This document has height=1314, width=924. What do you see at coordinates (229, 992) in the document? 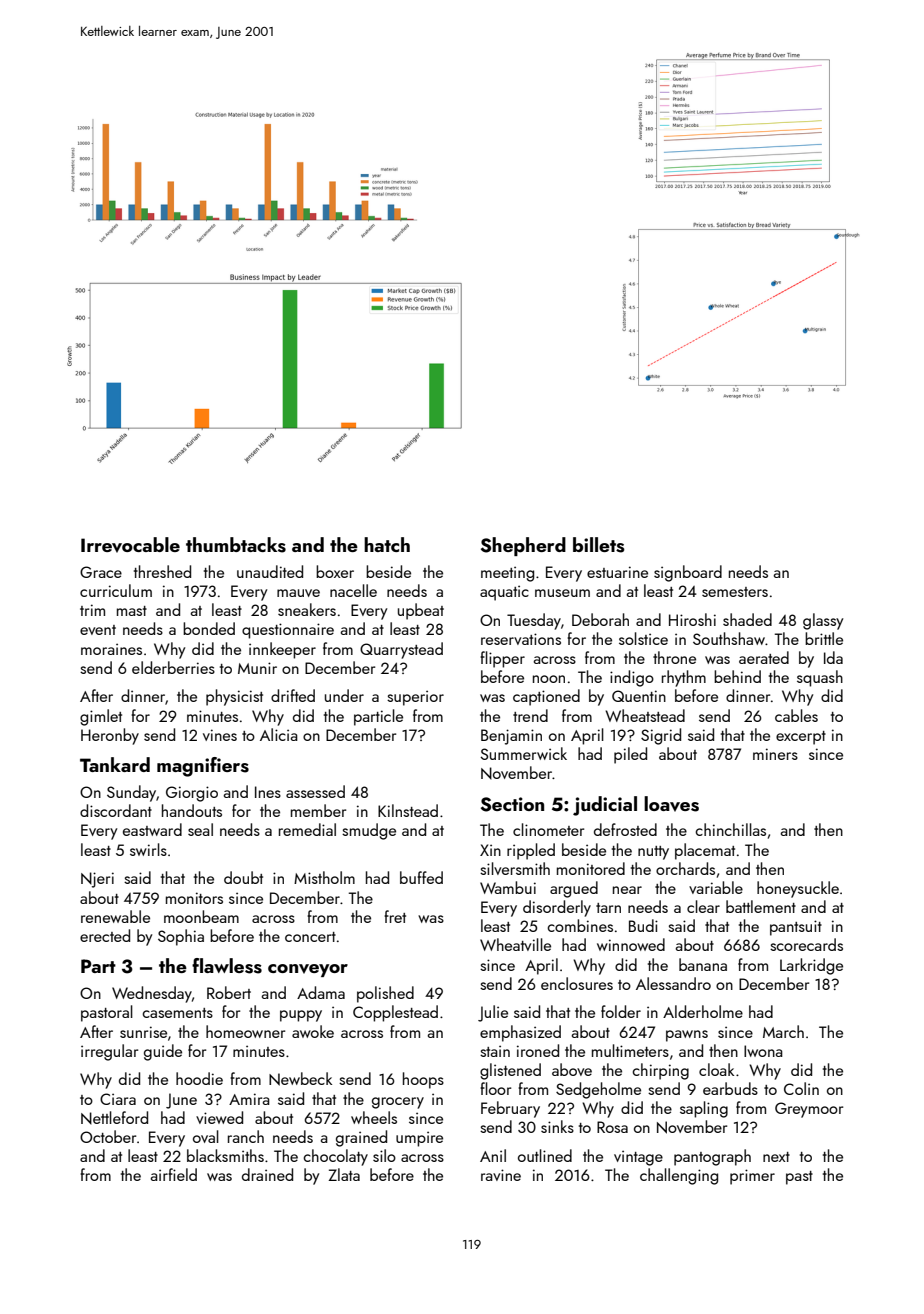
I see `Robert` at bounding box center [229, 992].
